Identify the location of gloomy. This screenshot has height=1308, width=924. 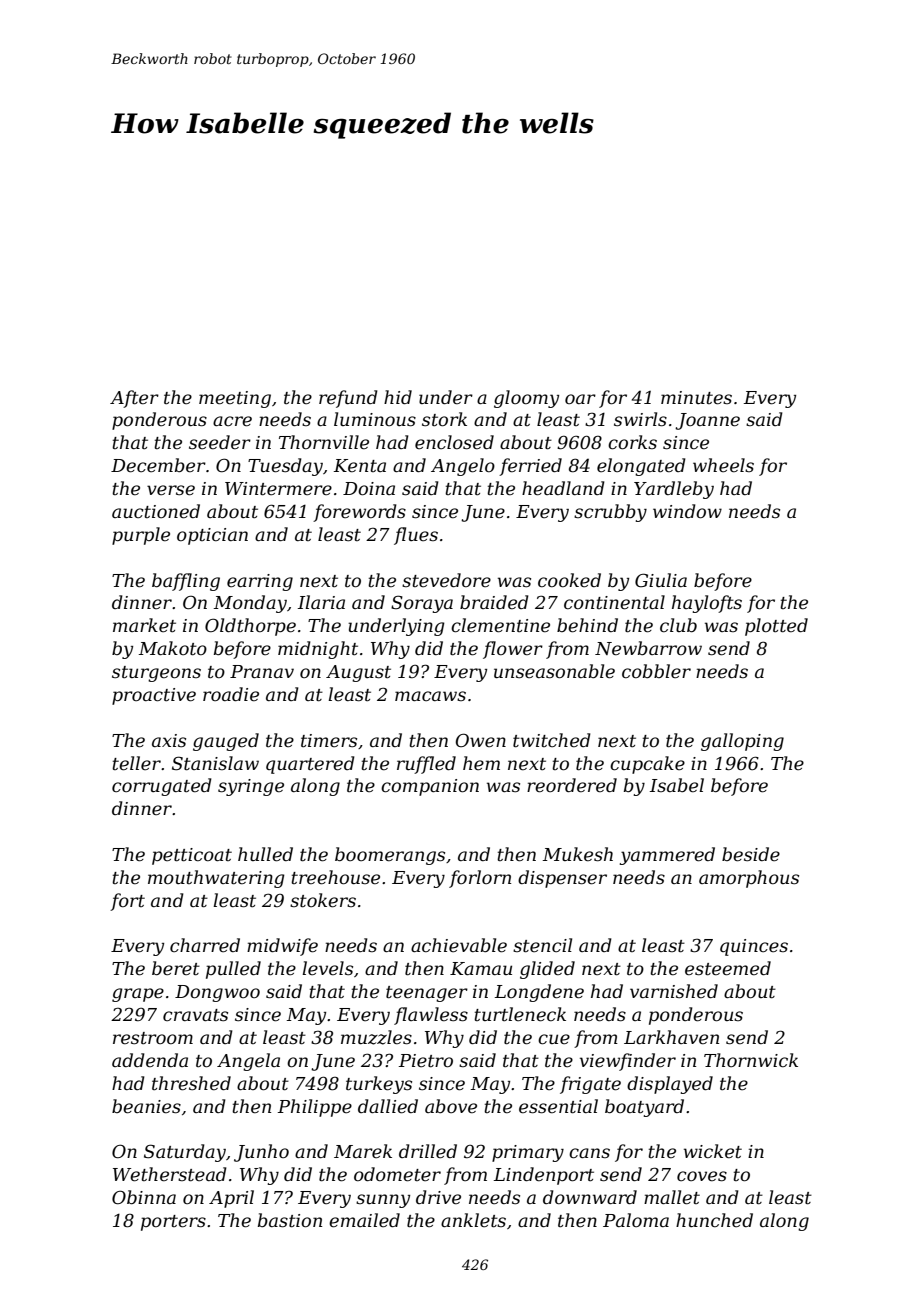
(526, 399).
